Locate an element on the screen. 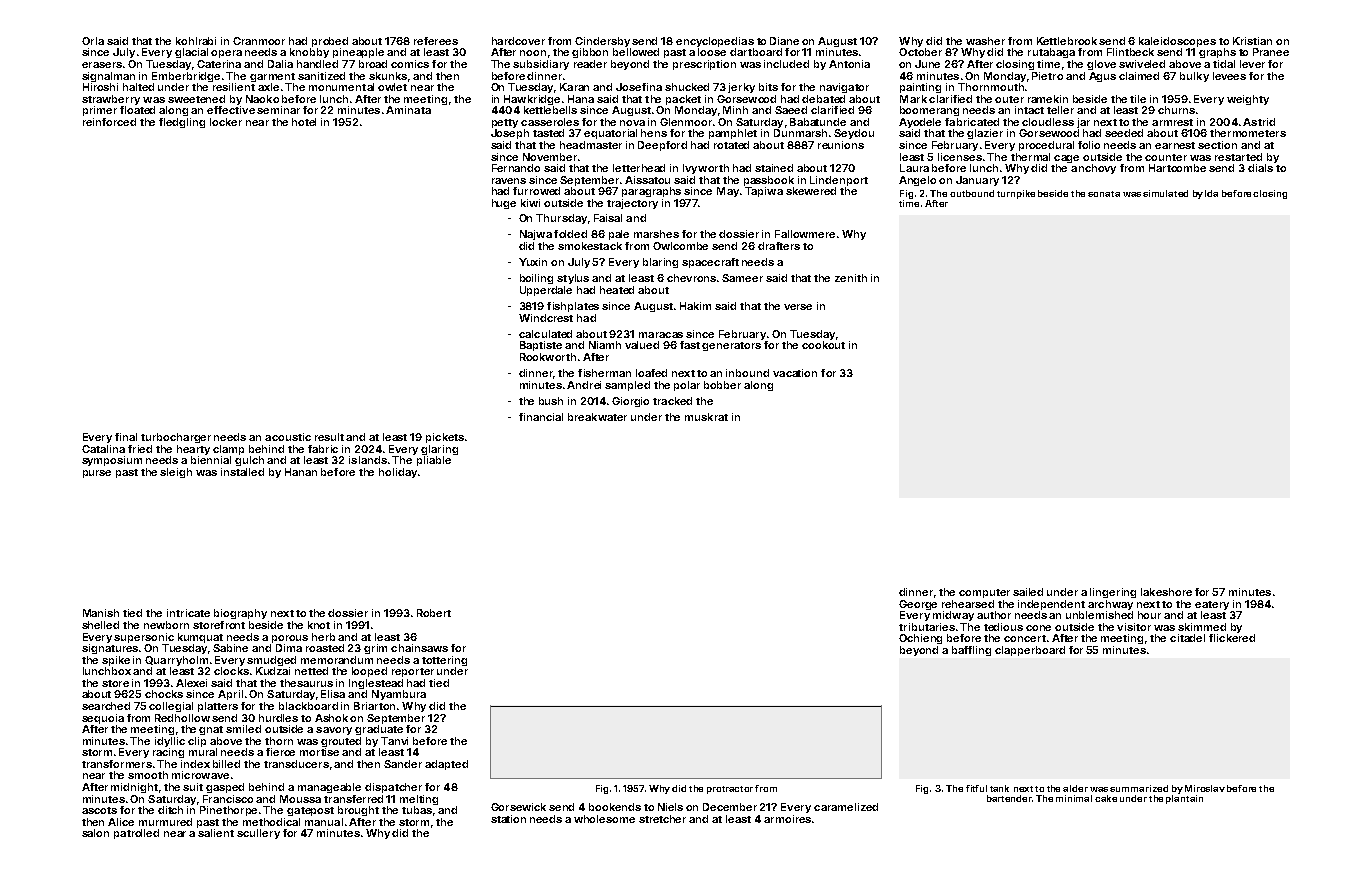  holiday is located at coordinates (398, 473).
